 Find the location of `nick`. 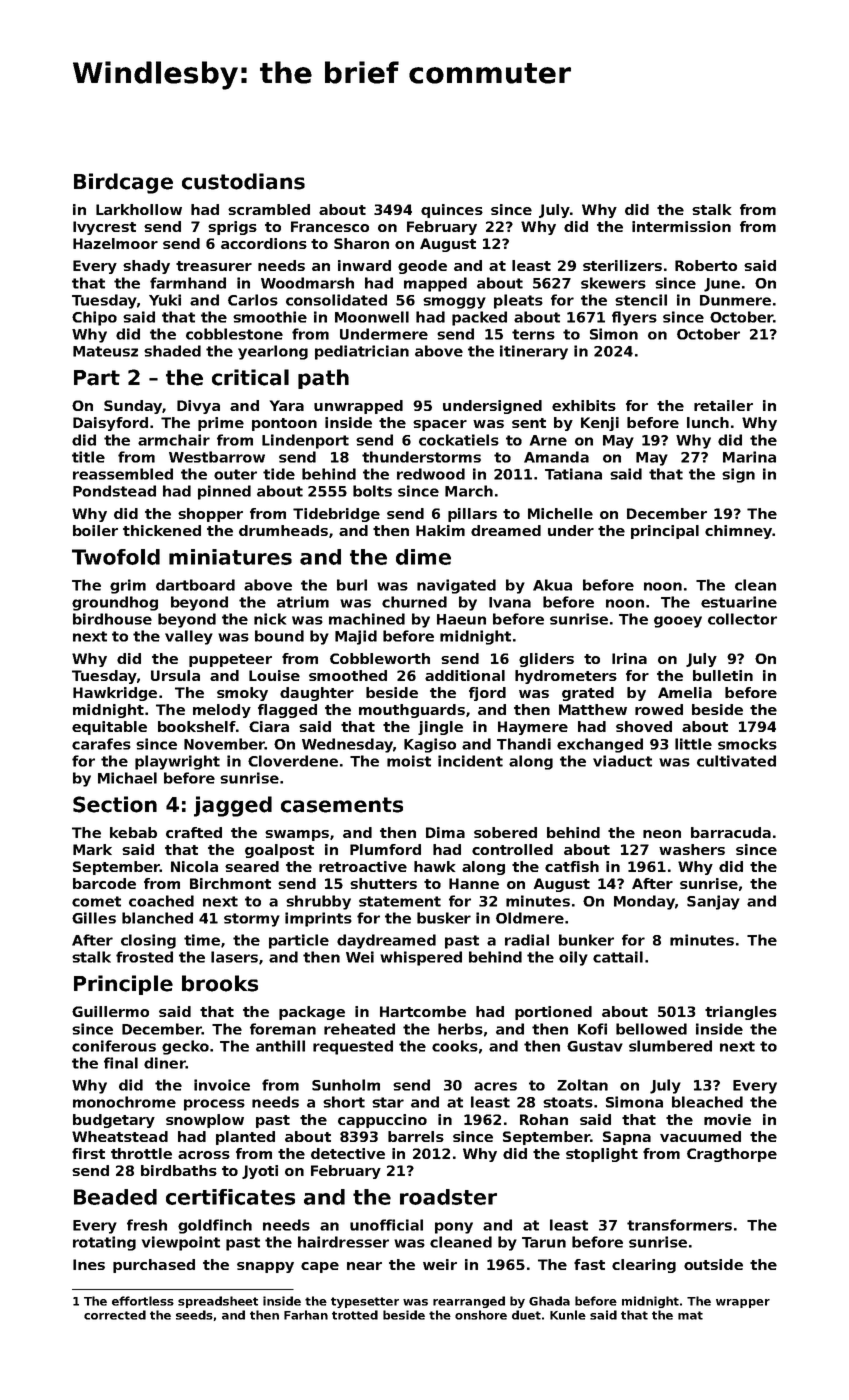

nick is located at coordinates (270, 619).
